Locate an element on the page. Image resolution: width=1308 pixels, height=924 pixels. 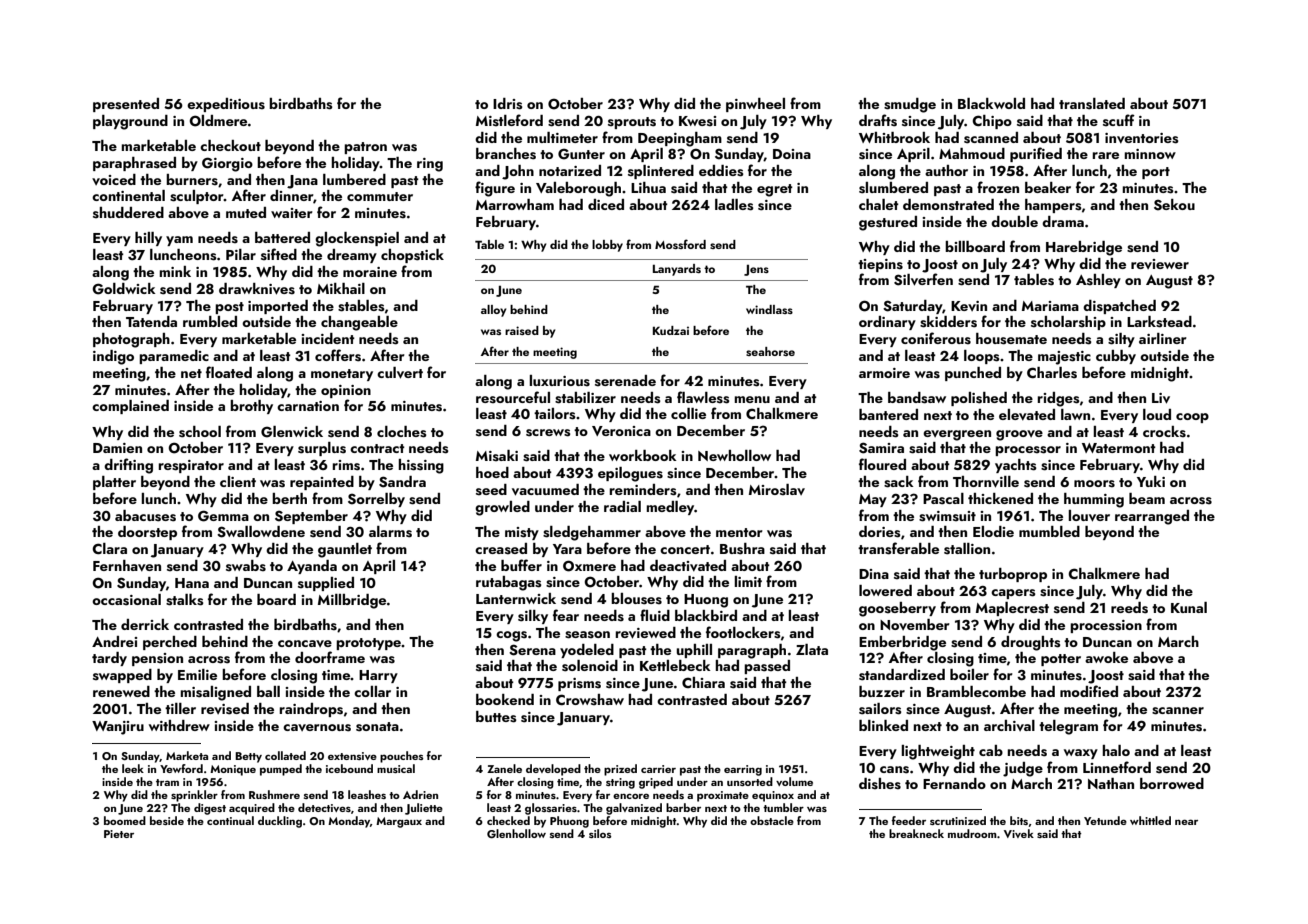
carrier is located at coordinates (658, 769).
